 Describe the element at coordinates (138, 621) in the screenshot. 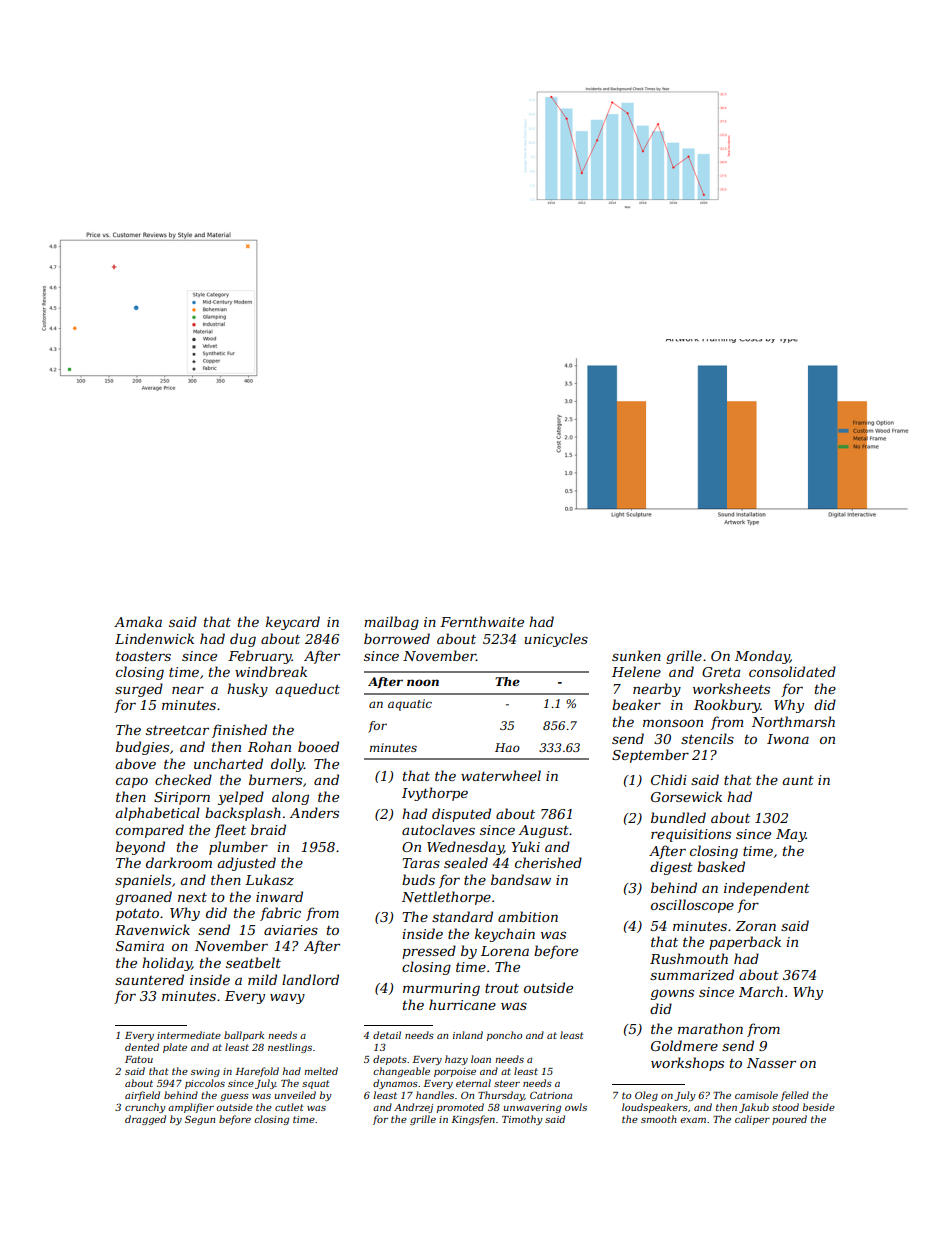

I see `Amaka` at that location.
